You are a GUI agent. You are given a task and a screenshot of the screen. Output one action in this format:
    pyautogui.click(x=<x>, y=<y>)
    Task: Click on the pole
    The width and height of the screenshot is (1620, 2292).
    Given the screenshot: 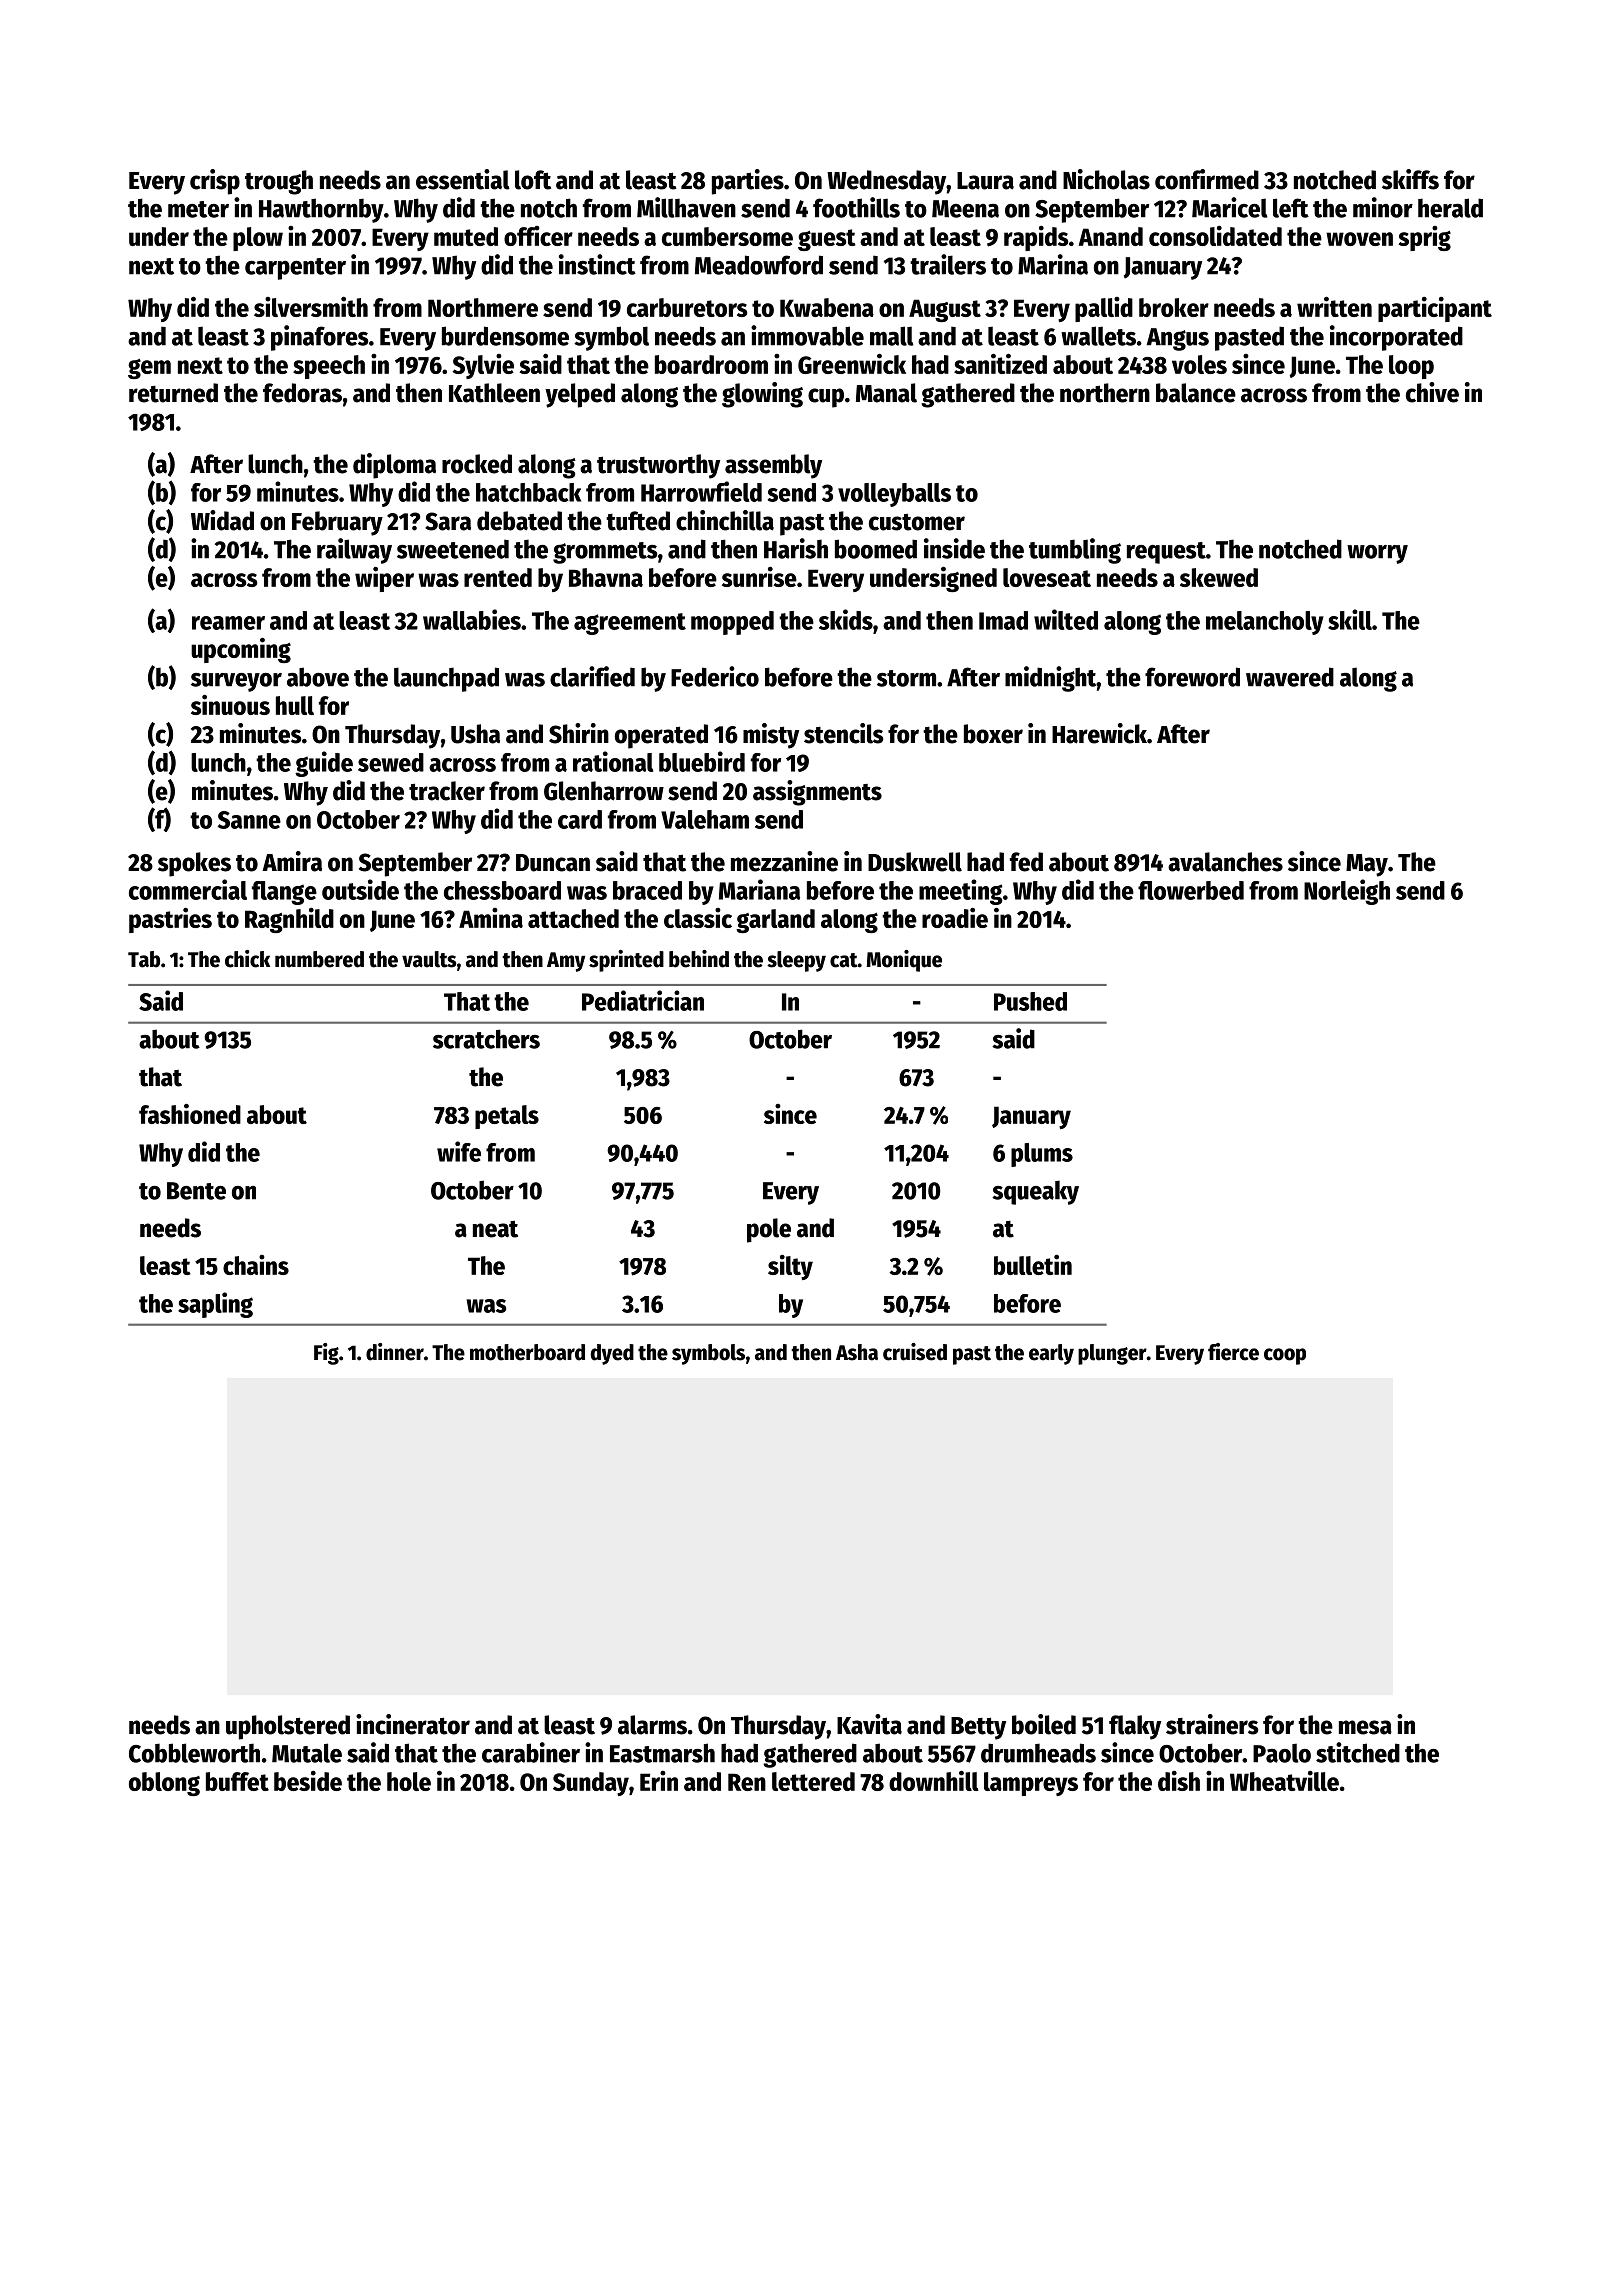 What is the action you would take?
    pyautogui.click(x=769, y=1230)
